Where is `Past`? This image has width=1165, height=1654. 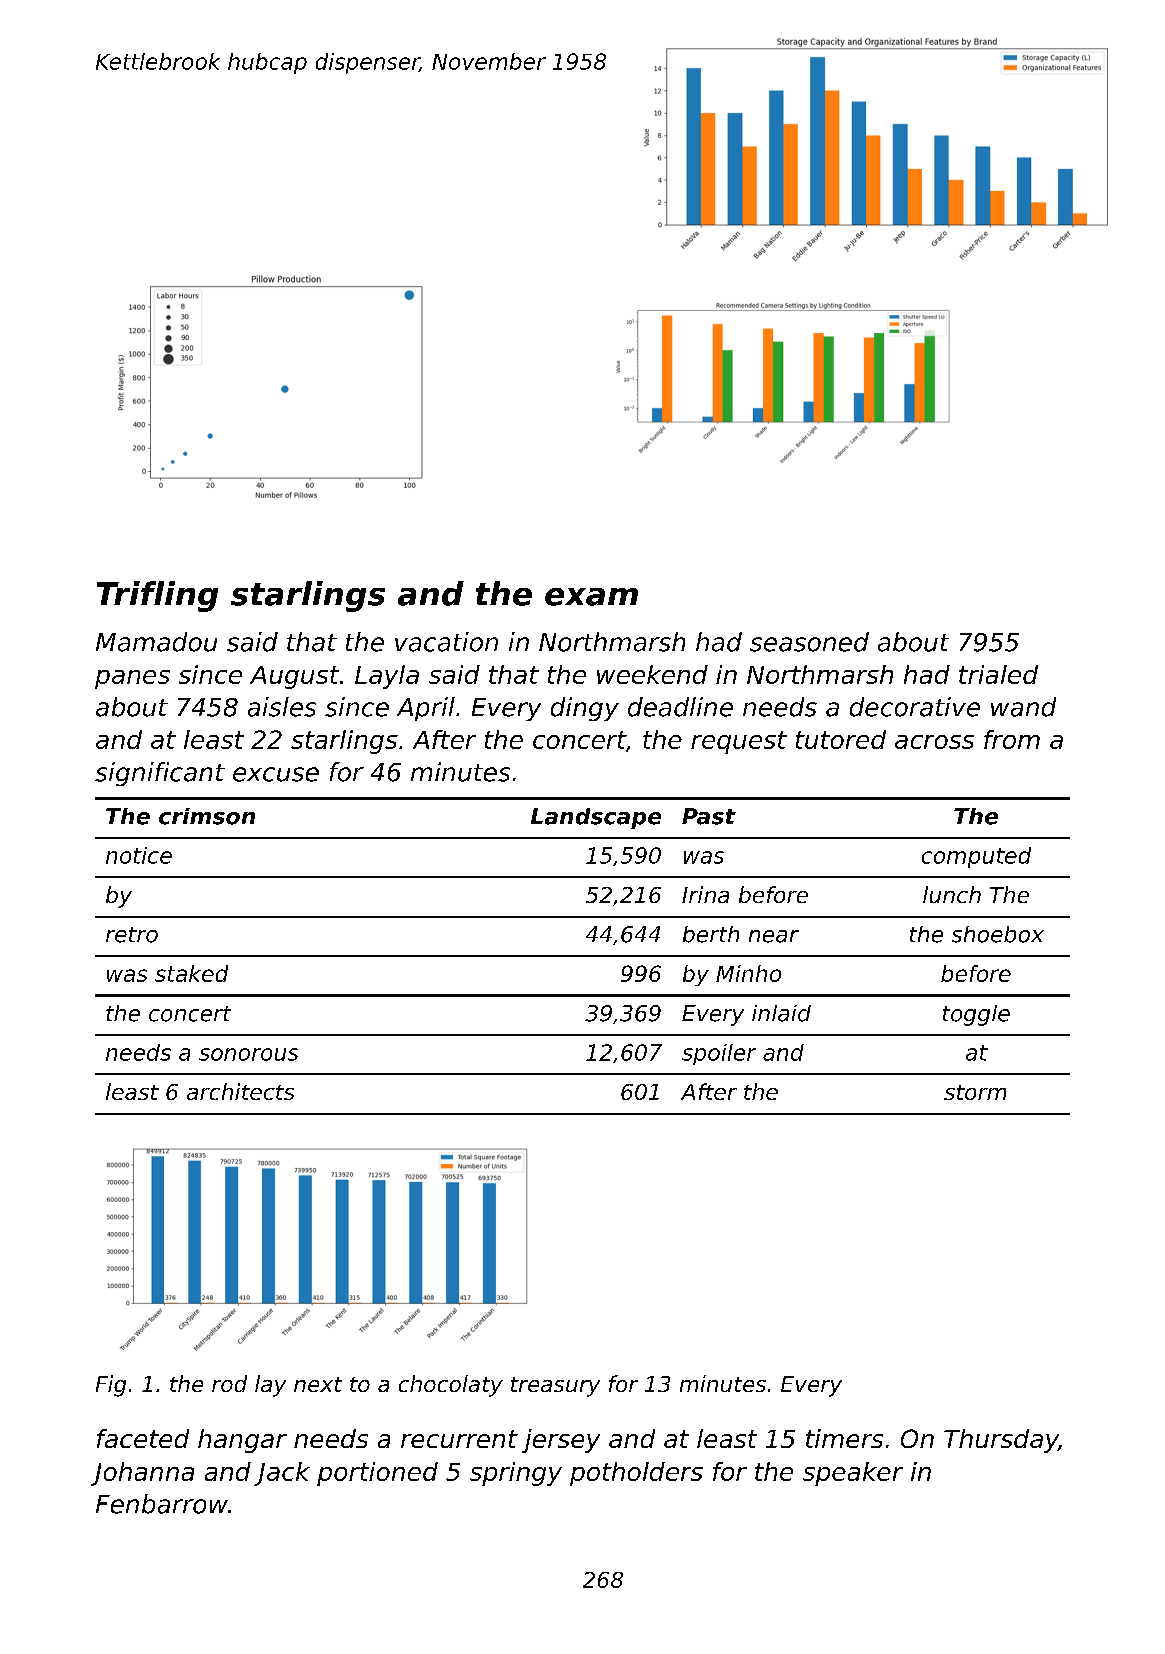 Past is located at coordinates (709, 816).
